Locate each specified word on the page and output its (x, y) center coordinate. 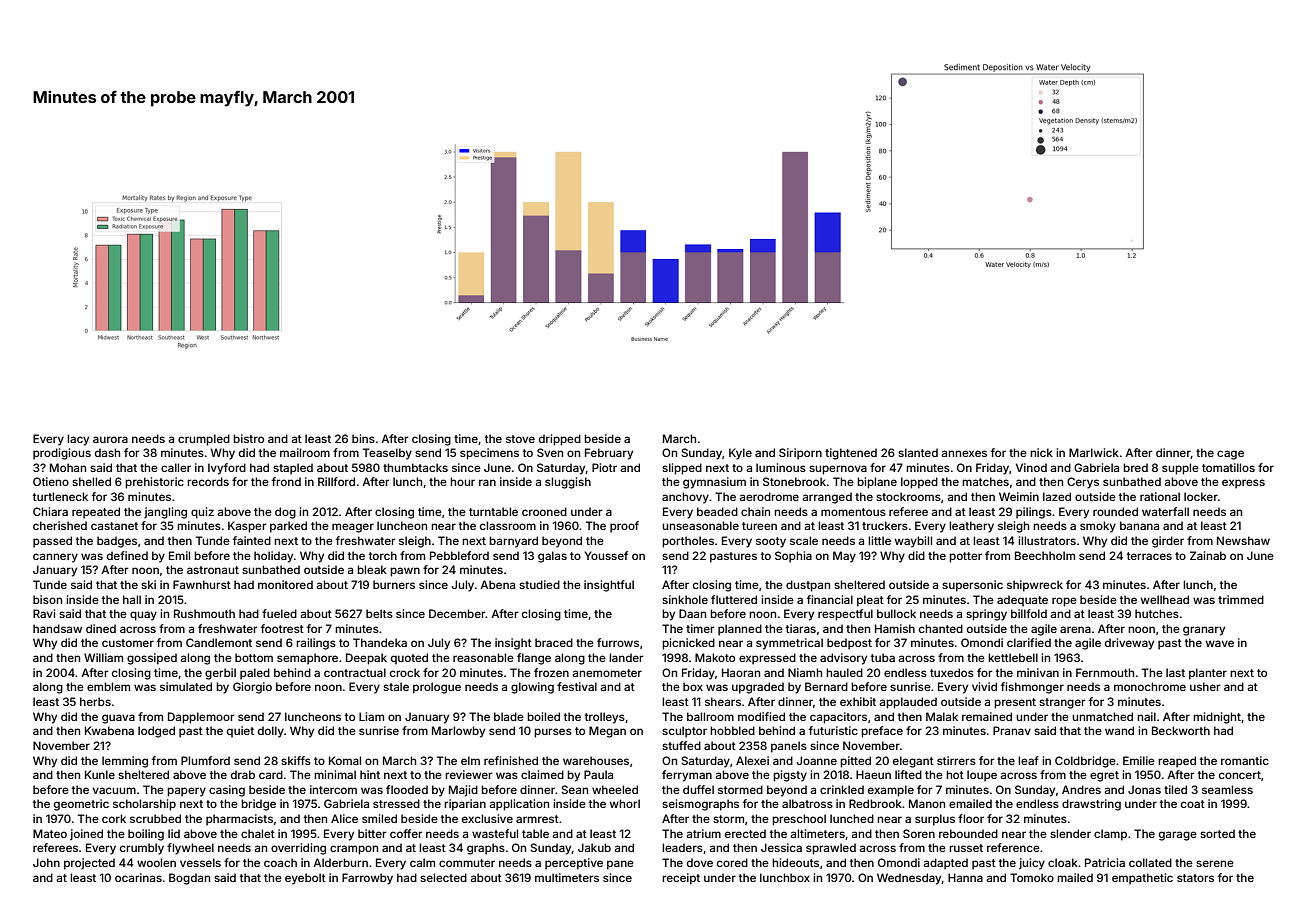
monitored (285, 584)
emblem (108, 686)
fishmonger (1032, 688)
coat (1193, 804)
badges (117, 542)
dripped (560, 440)
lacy (78, 440)
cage (1230, 455)
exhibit (858, 701)
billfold (1029, 613)
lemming (125, 762)
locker (1201, 496)
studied (539, 584)
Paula (598, 774)
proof (624, 527)
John (46, 862)
